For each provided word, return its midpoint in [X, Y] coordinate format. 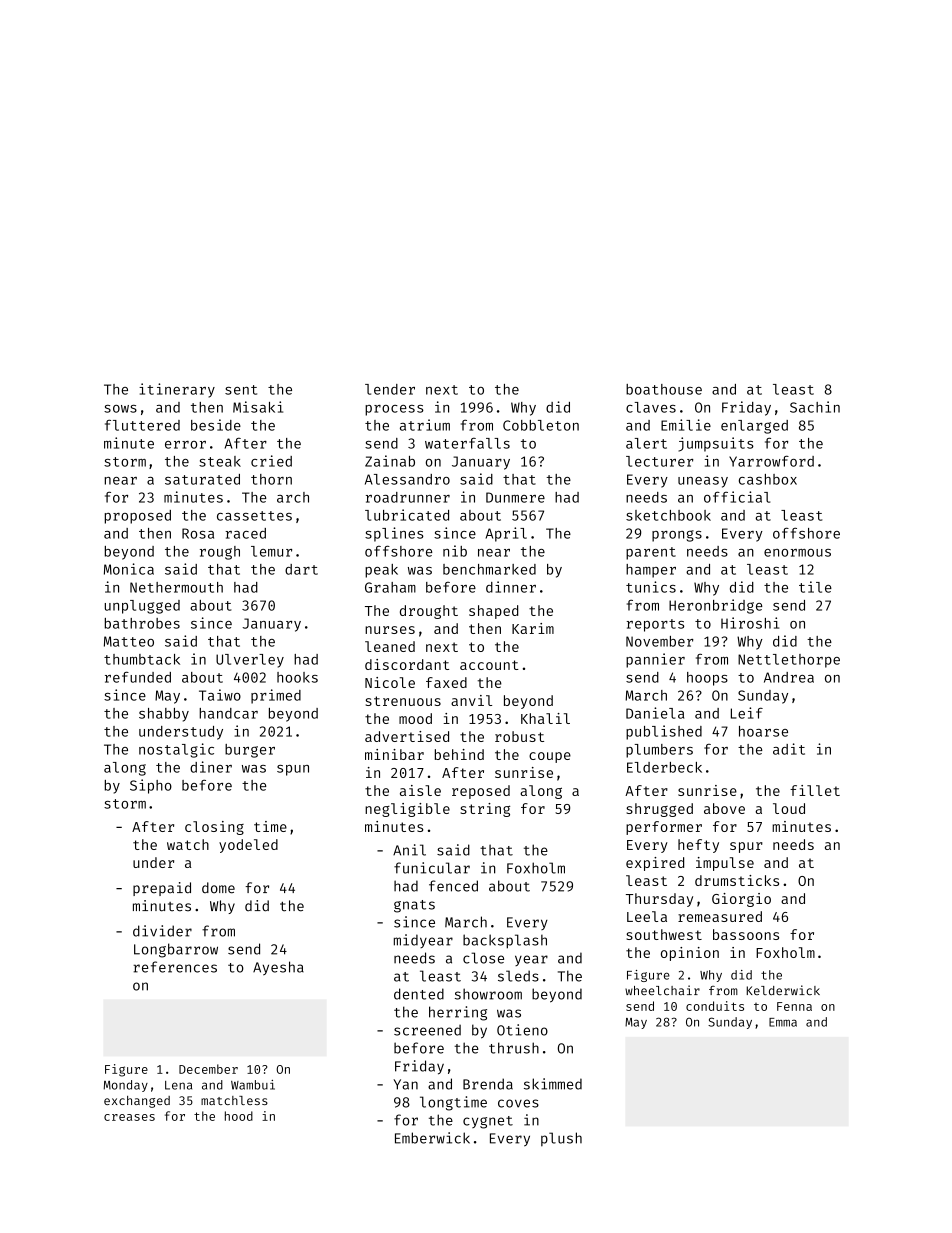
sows [120, 409]
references [175, 967]
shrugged [659, 810]
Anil [409, 850]
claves [651, 407]
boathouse [664, 389]
